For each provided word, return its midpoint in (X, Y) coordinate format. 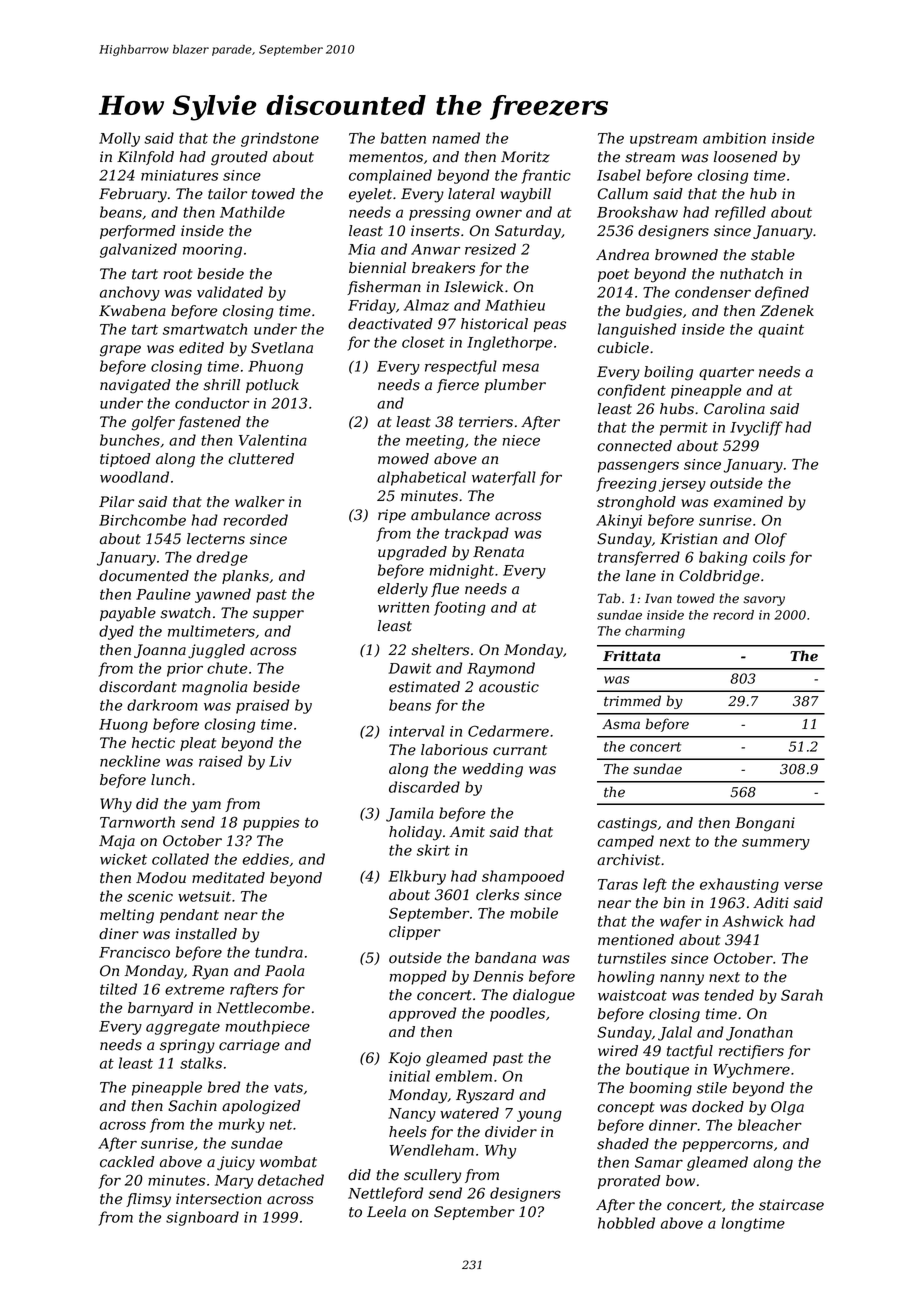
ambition (734, 138)
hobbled (626, 1223)
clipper (415, 933)
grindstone (280, 139)
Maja (117, 842)
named (456, 138)
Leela (386, 1212)
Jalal (675, 1033)
